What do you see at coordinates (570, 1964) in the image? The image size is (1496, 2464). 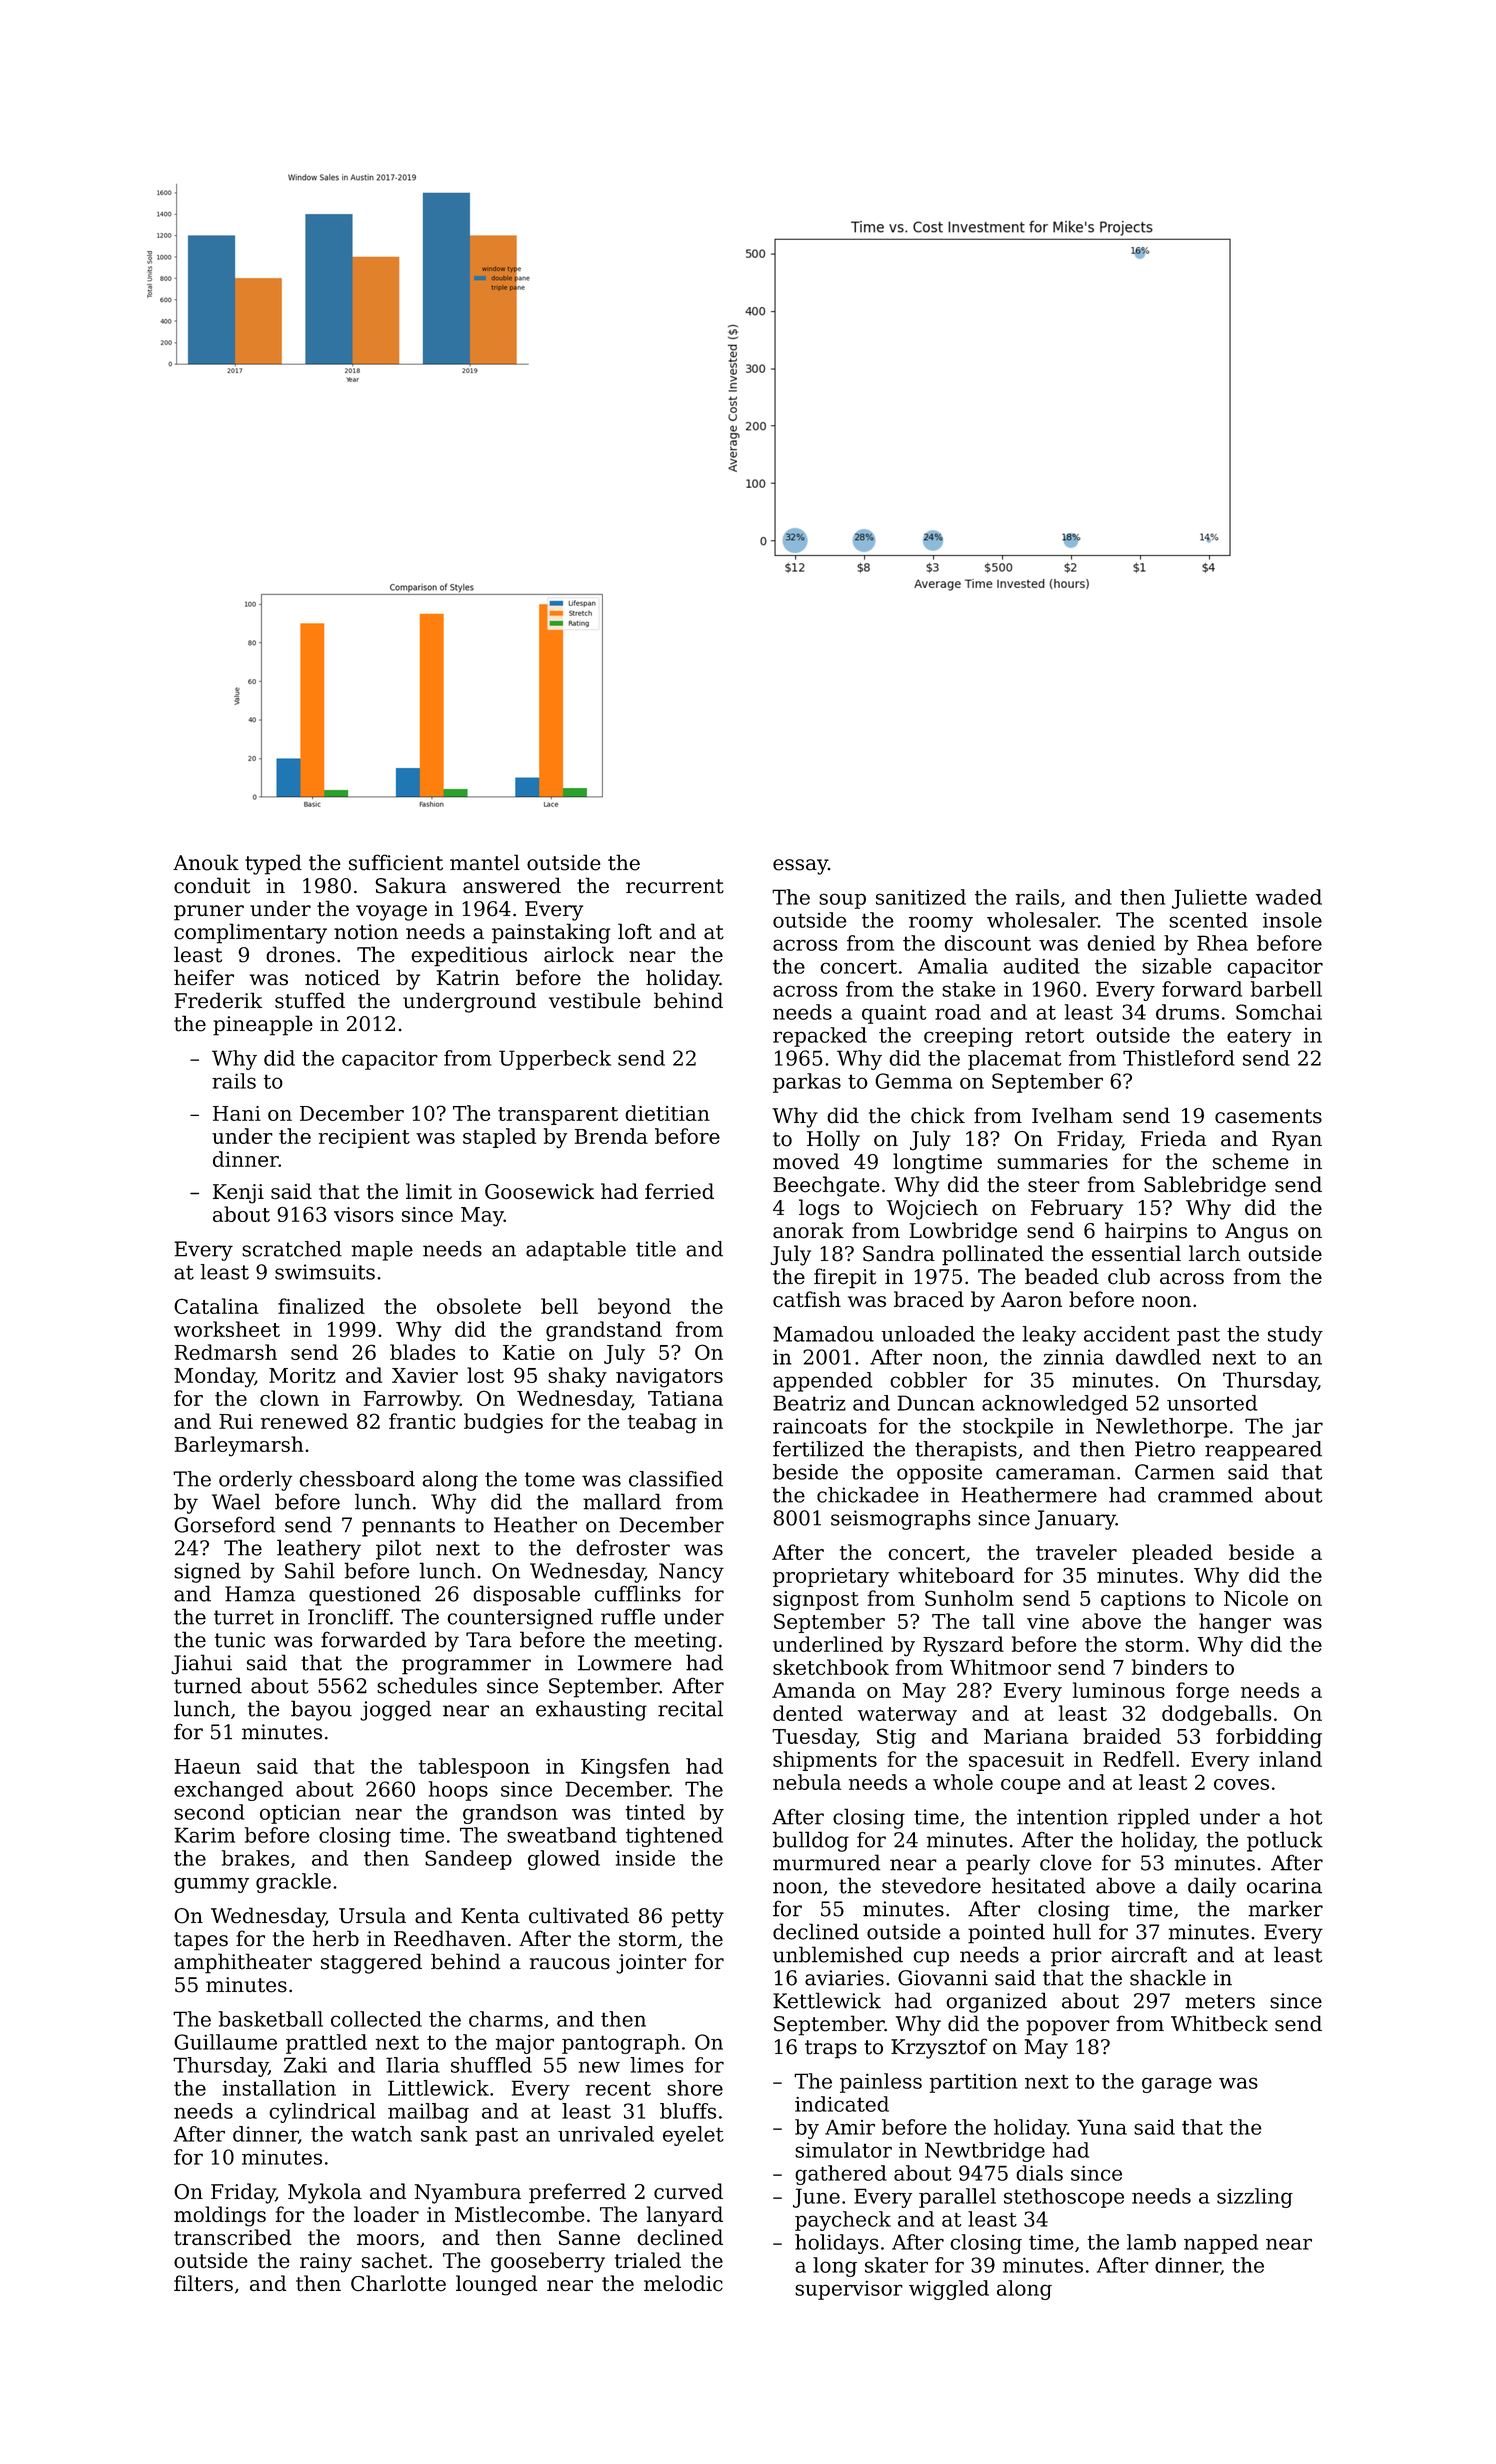 I see `raucous` at bounding box center [570, 1964].
